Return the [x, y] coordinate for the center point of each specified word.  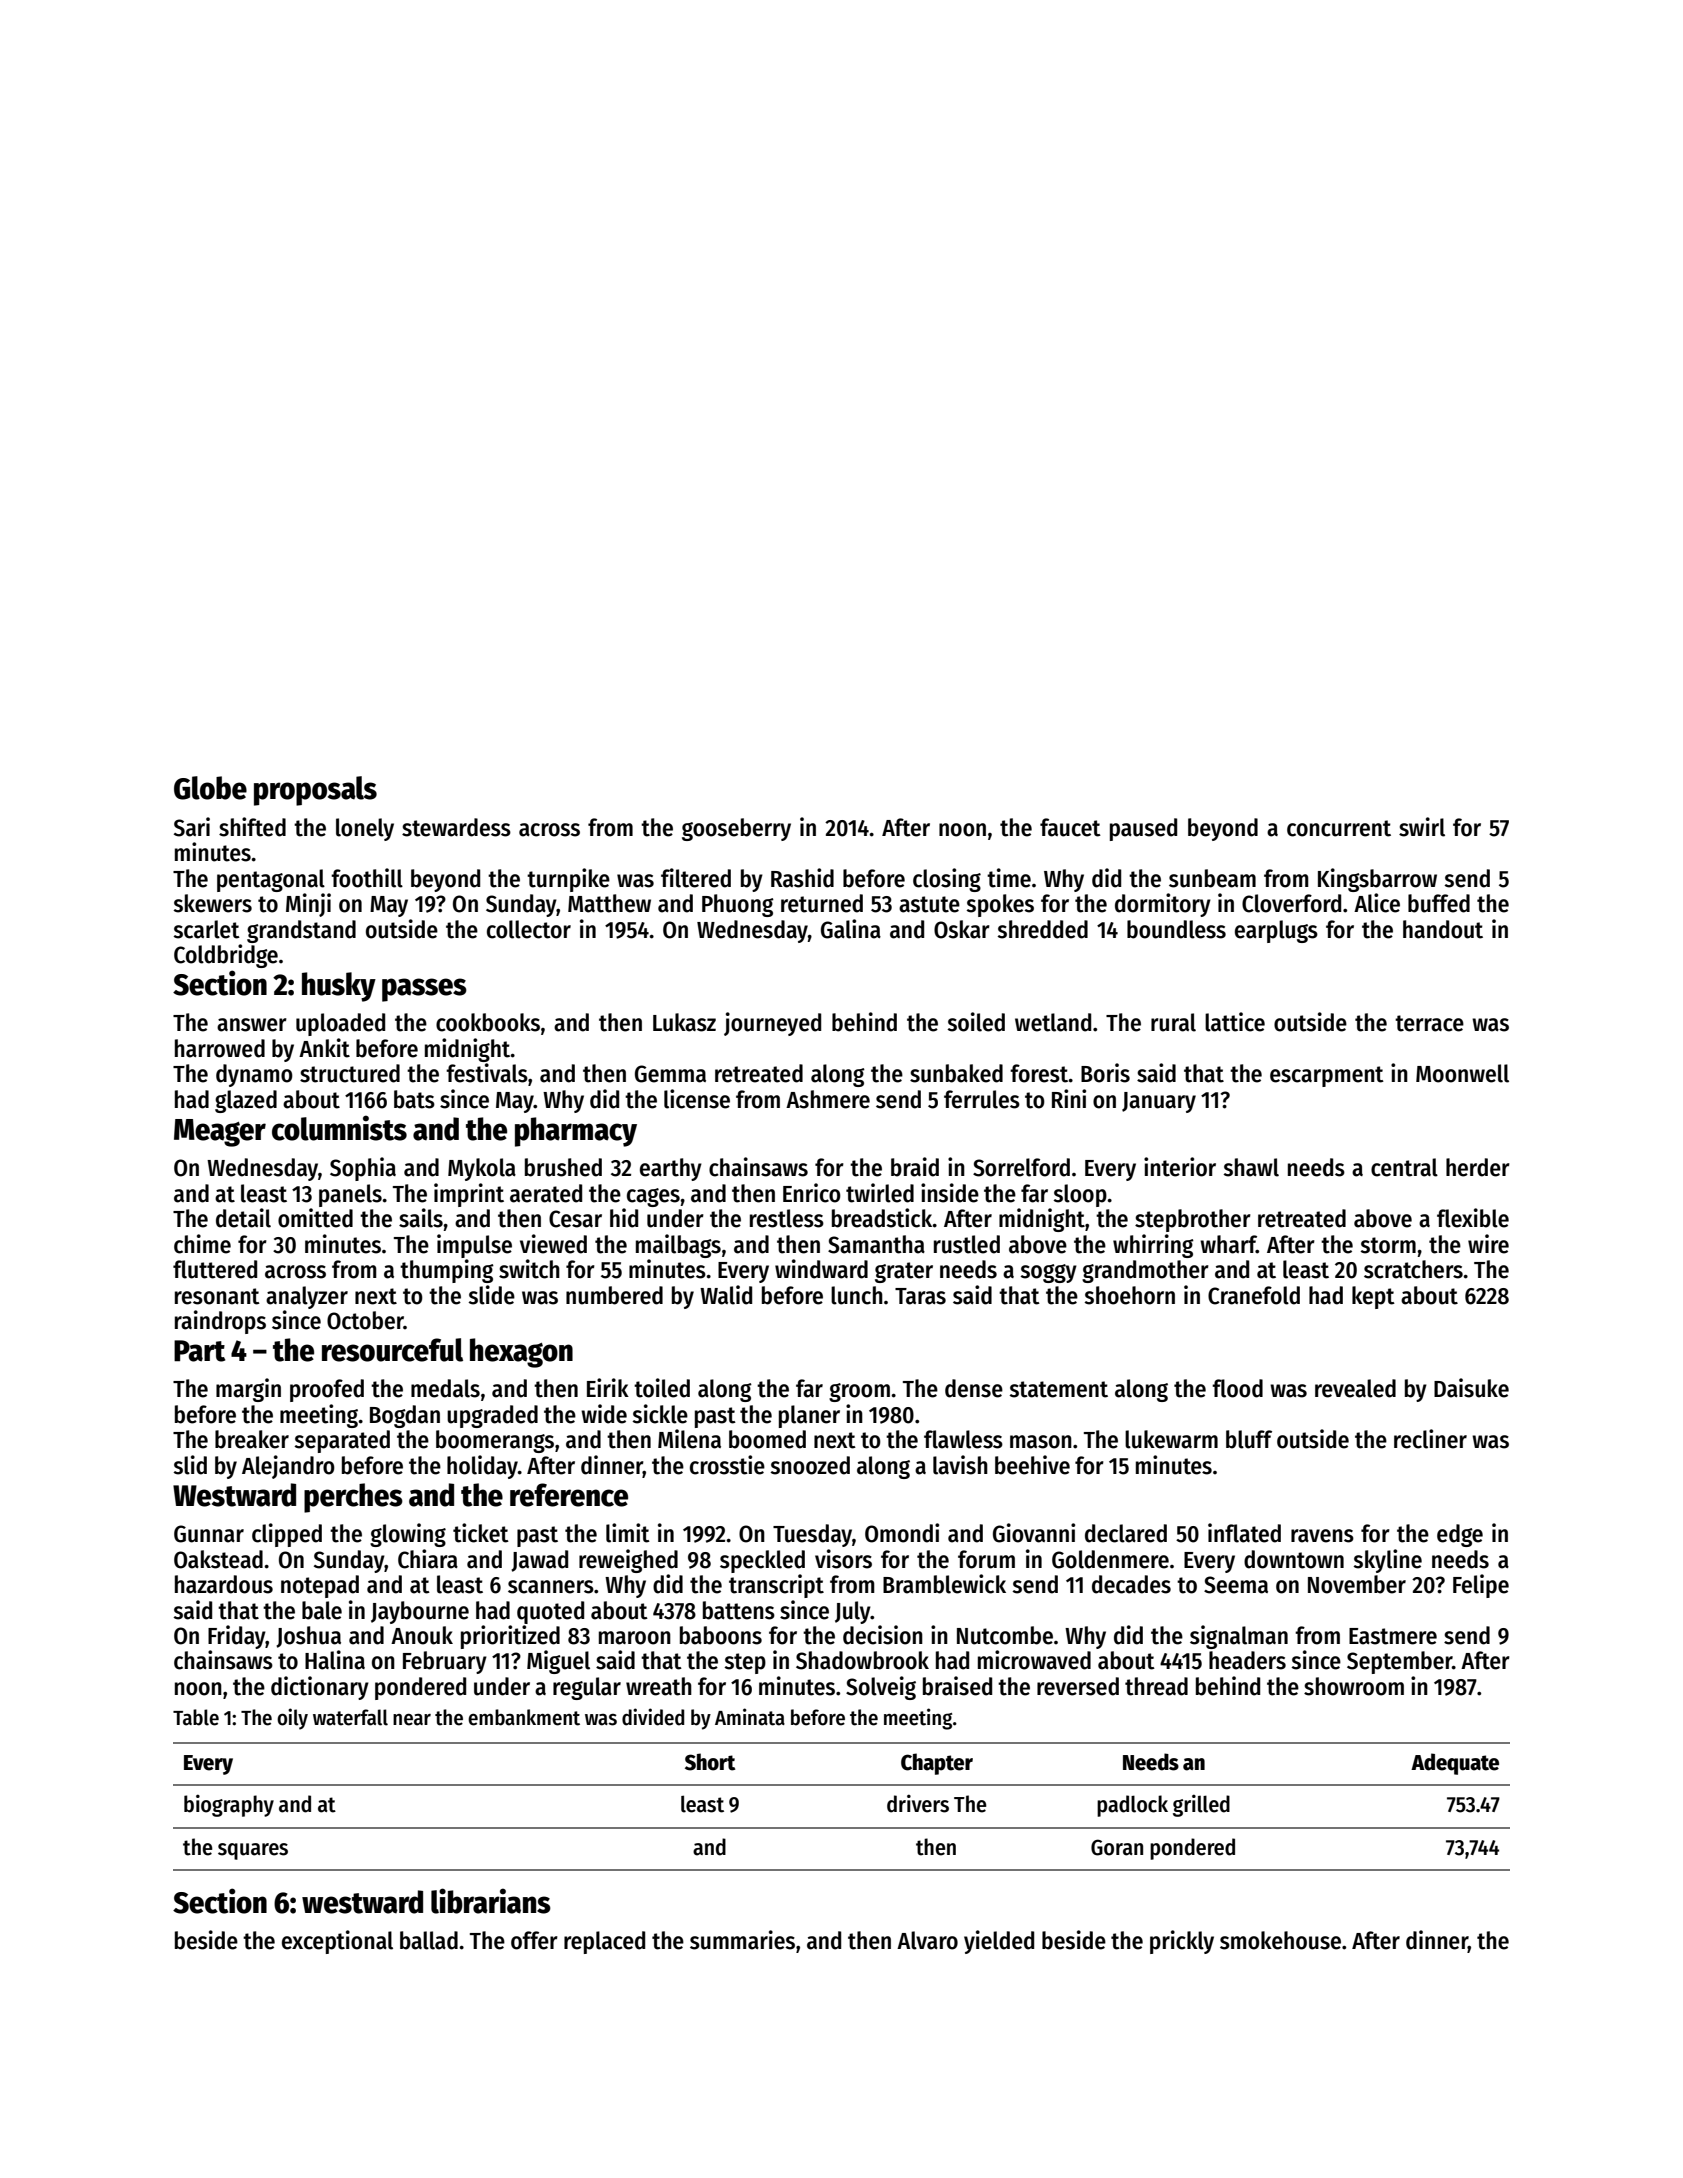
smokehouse [1280, 1940]
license [697, 1099]
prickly [1182, 1942]
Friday [237, 1637]
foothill [367, 878]
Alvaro [927, 1940]
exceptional [337, 1942]
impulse [474, 1246]
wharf [1228, 1244]
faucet [1070, 827]
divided [653, 1717]
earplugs [1276, 931]
